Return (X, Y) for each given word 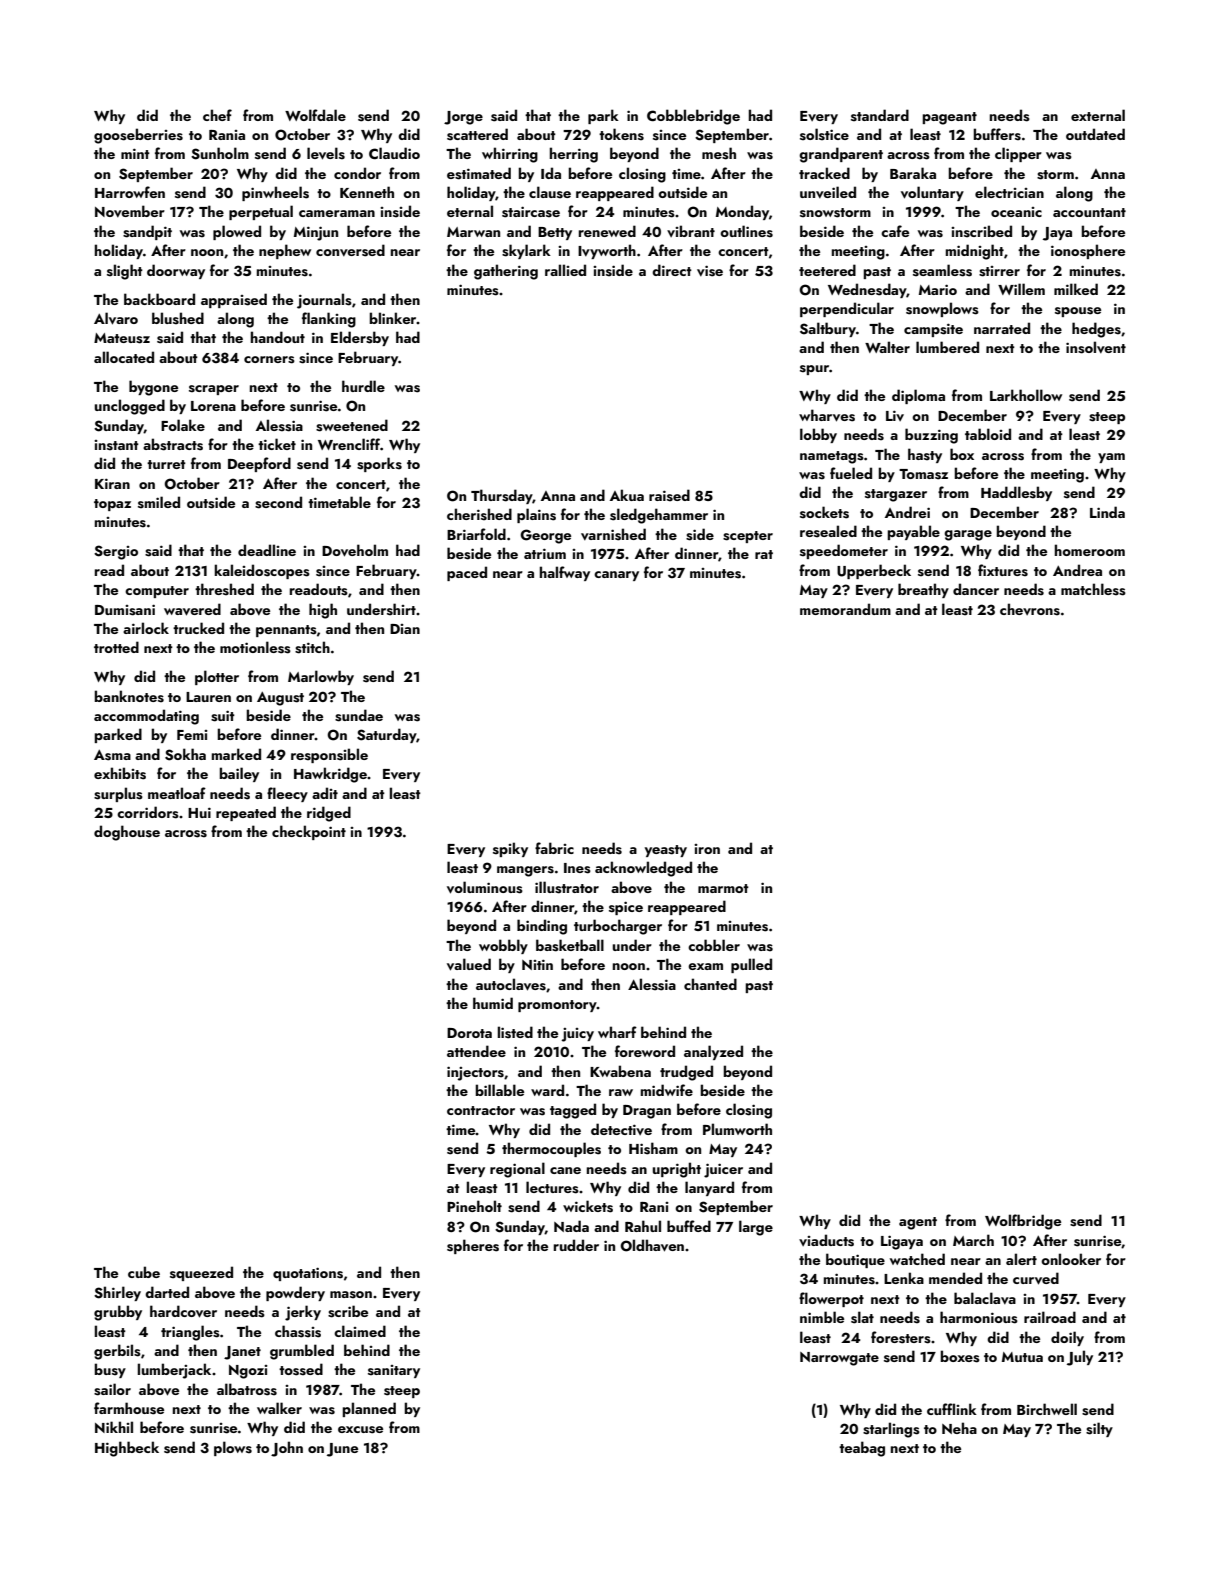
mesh (719, 153)
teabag (862, 1449)
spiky (510, 849)
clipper (1018, 154)
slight (125, 272)
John (287, 1449)
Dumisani (125, 610)
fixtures (1003, 570)
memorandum (845, 609)
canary (616, 576)
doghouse (127, 833)
